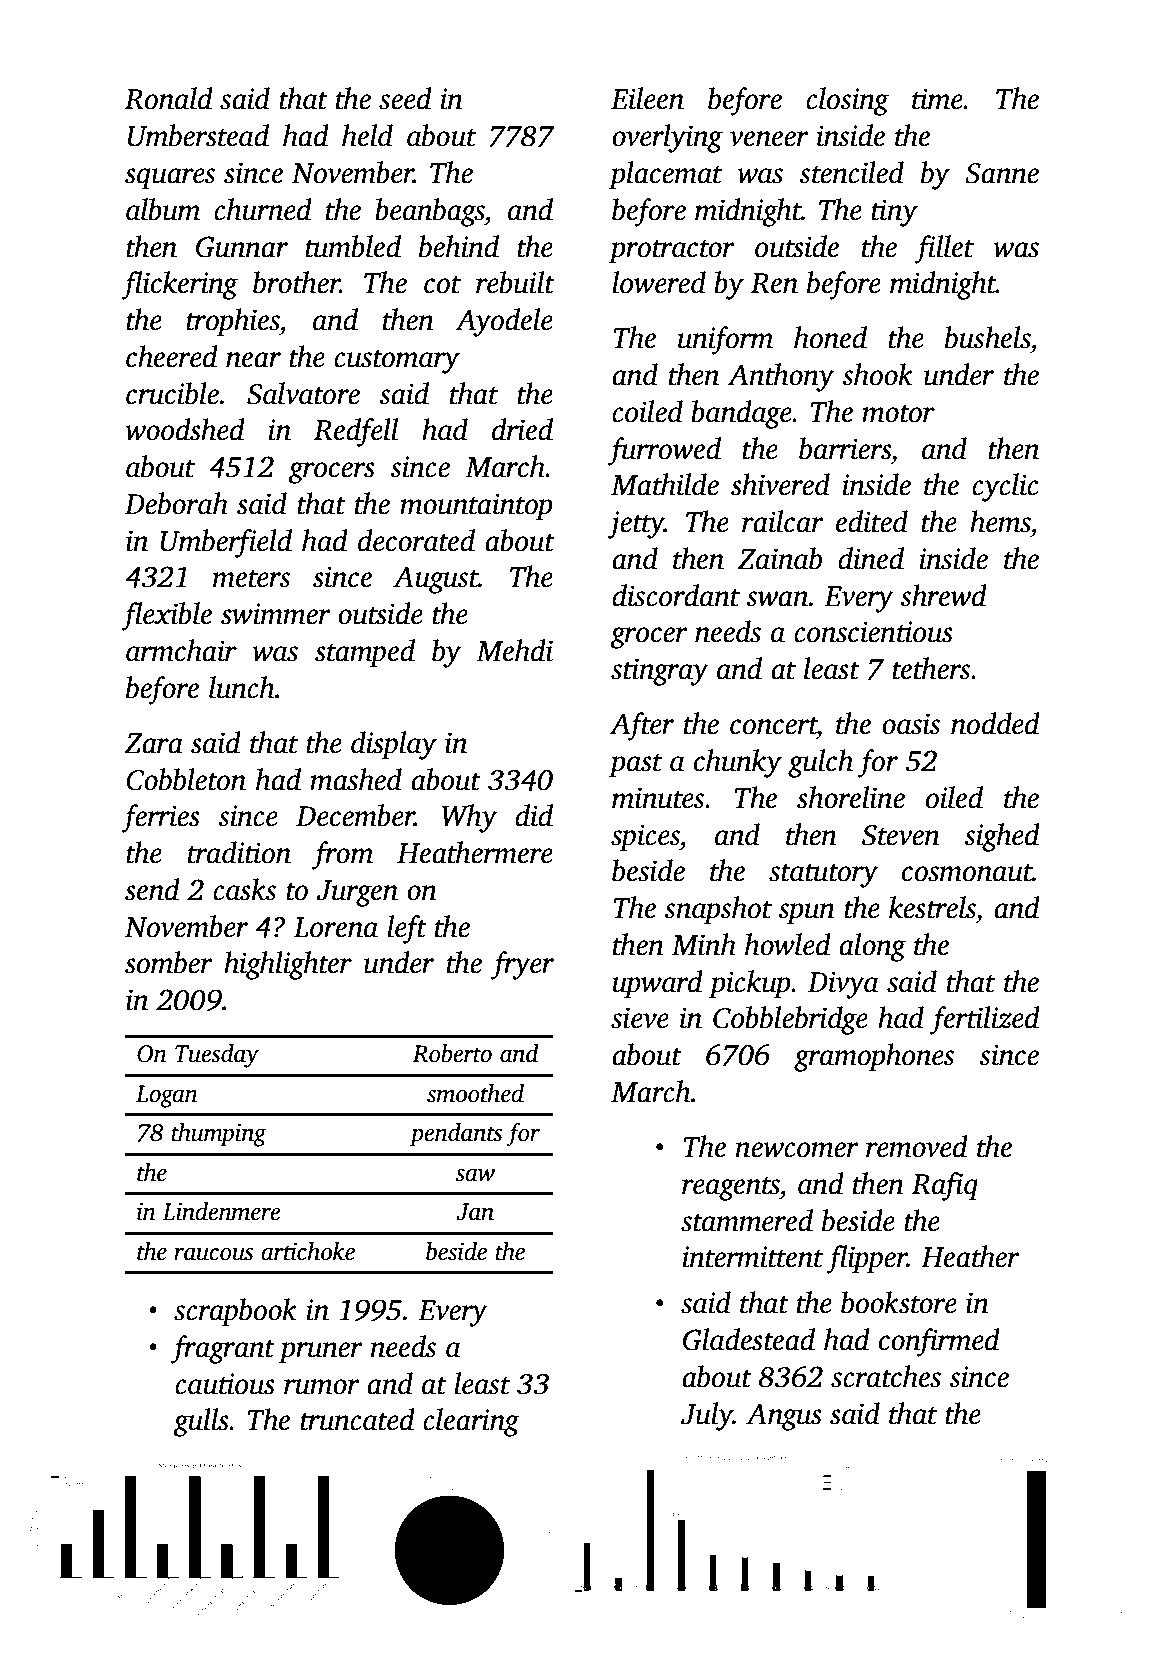 Image resolution: width=1165 pixels, height=1654 pixels. Describe the element at coordinates (937, 99) in the screenshot. I see `time` at that location.
